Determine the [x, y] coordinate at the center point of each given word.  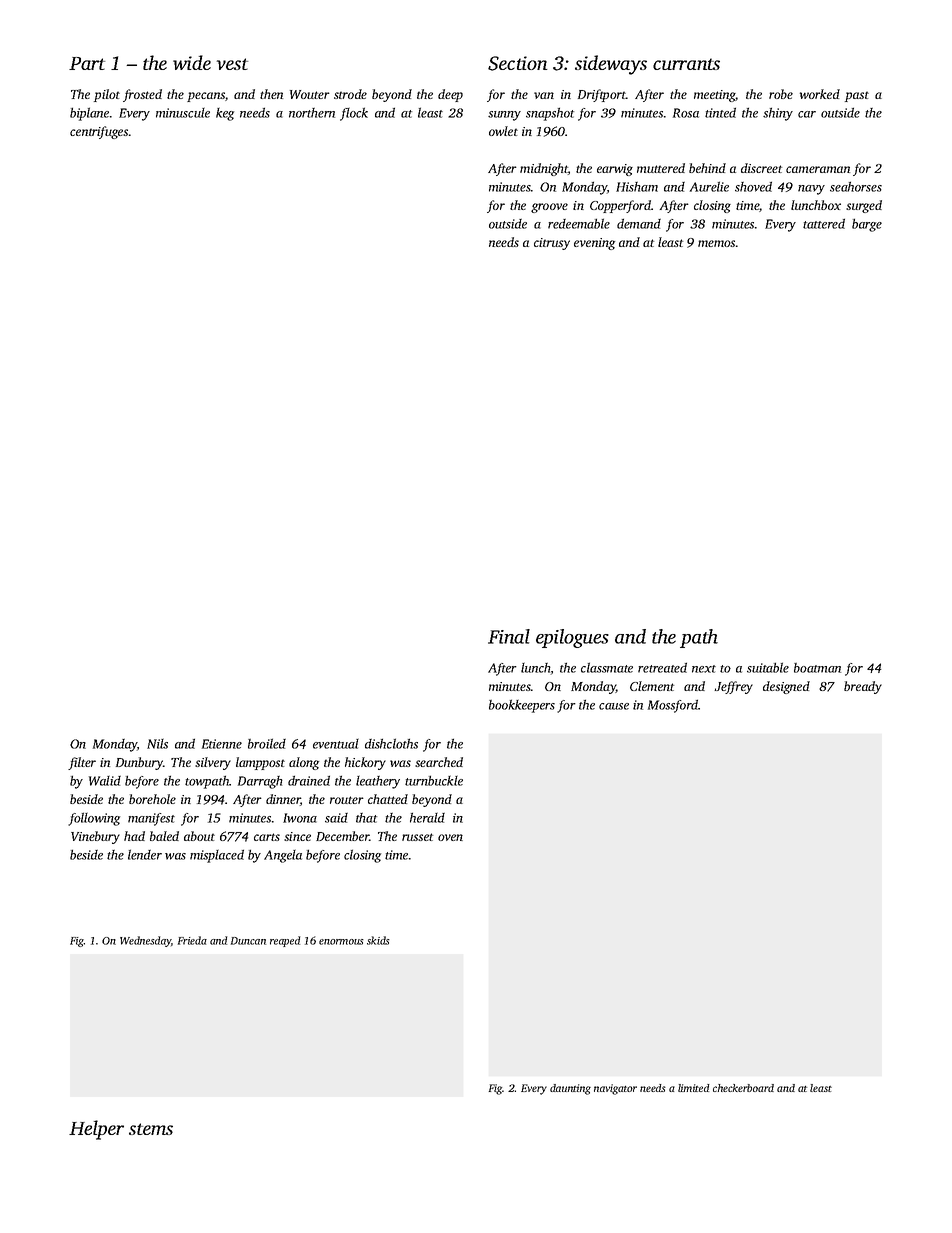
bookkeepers [522, 706]
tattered [824, 223]
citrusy [552, 244]
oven [450, 837]
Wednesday [145, 941]
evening [594, 244]
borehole [152, 799]
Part [87, 63]
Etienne [222, 744]
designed [786, 687]
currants [686, 64]
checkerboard [743, 1088]
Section [518, 63]
